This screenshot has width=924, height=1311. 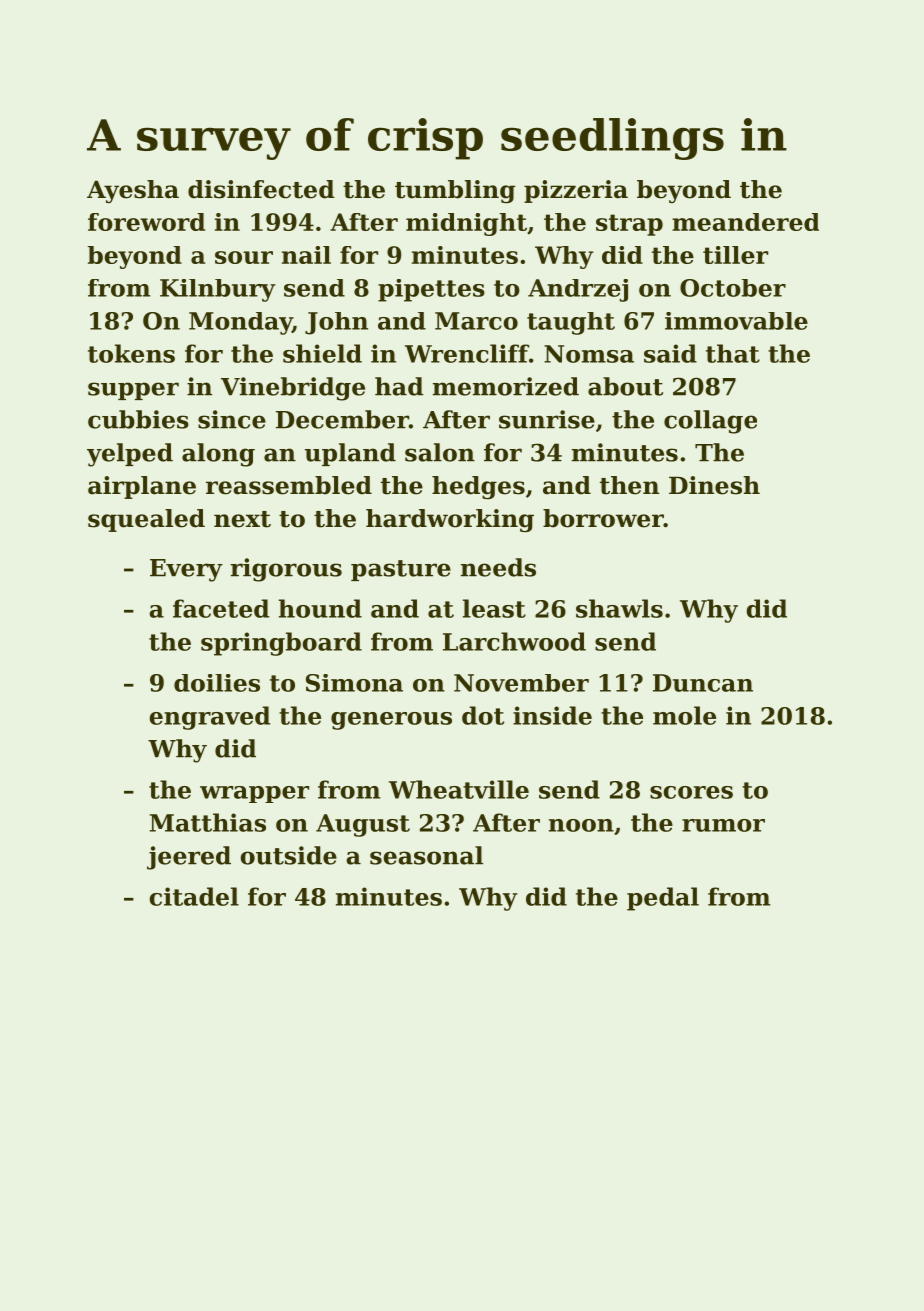 I want to click on Simona, so click(x=354, y=683).
